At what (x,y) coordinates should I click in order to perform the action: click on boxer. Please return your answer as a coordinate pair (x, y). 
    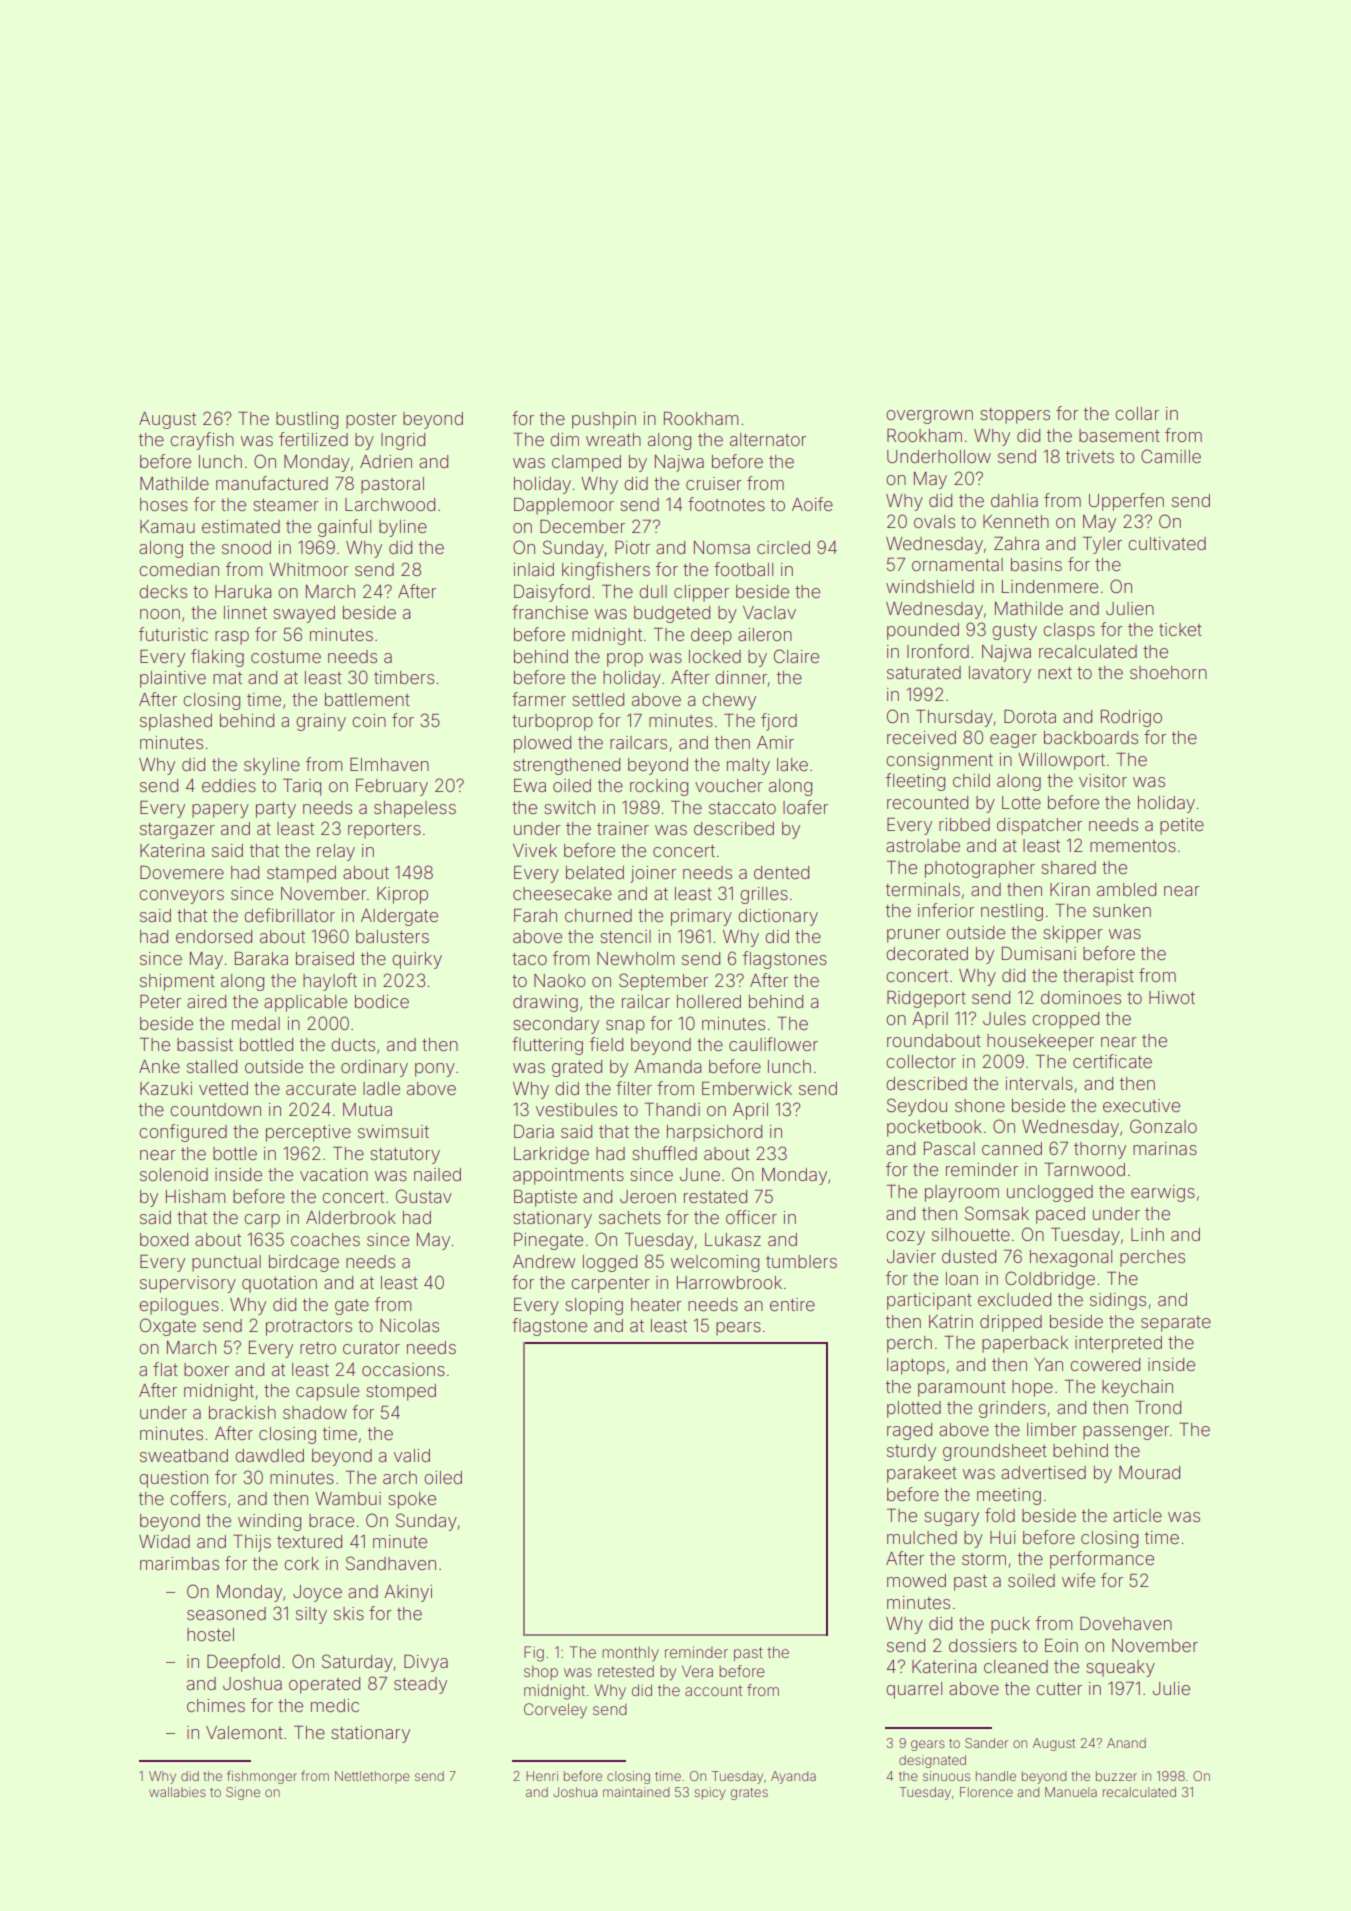
    Looking at the image, I should click on (206, 1369).
